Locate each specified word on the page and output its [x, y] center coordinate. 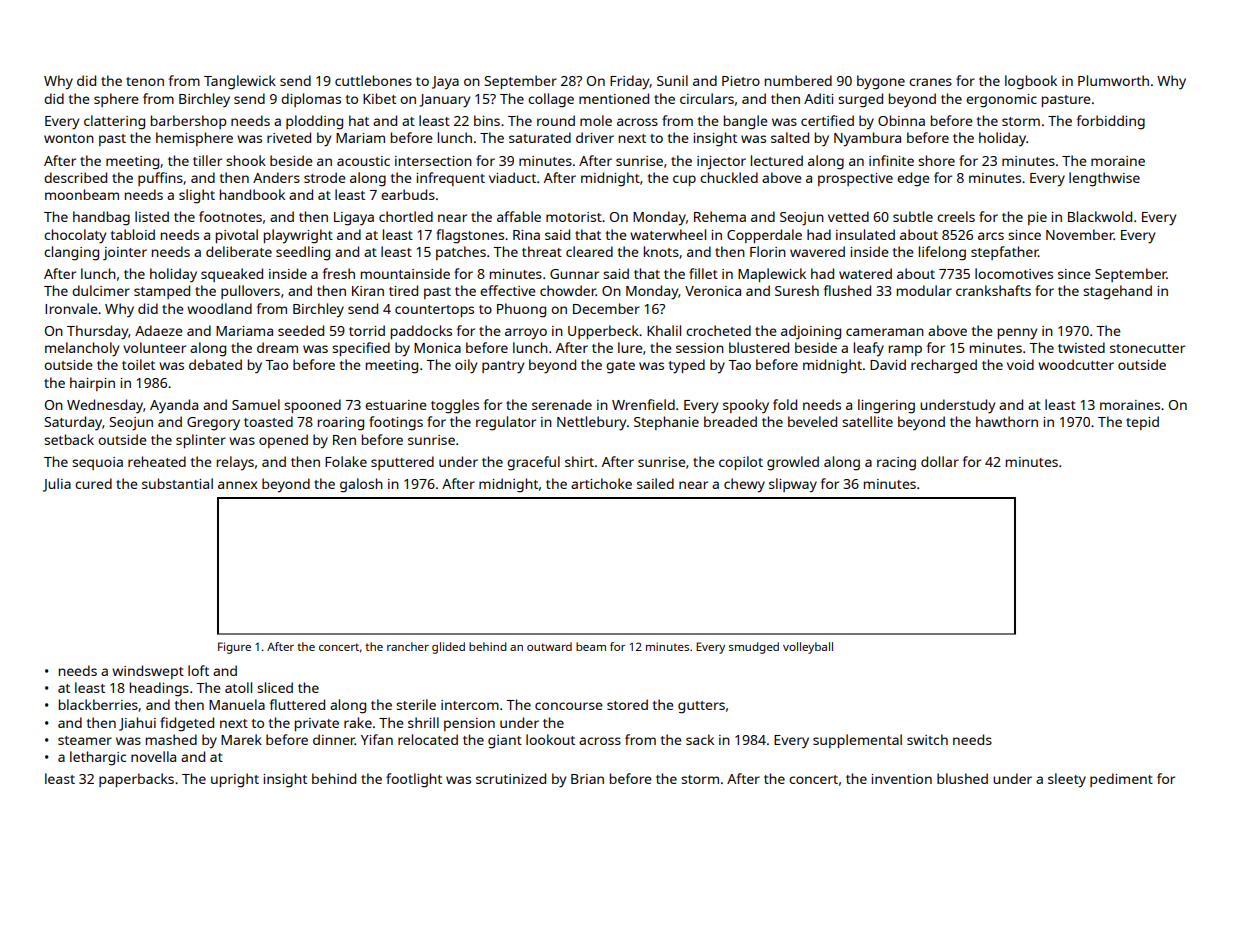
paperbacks [136, 780]
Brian [587, 779]
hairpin [92, 384]
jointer [125, 254]
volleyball [808, 648]
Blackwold [1100, 216]
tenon [145, 81]
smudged [754, 648]
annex [237, 485]
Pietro [741, 81]
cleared [589, 251]
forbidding [1111, 122]
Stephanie [666, 423]
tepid [1142, 423]
